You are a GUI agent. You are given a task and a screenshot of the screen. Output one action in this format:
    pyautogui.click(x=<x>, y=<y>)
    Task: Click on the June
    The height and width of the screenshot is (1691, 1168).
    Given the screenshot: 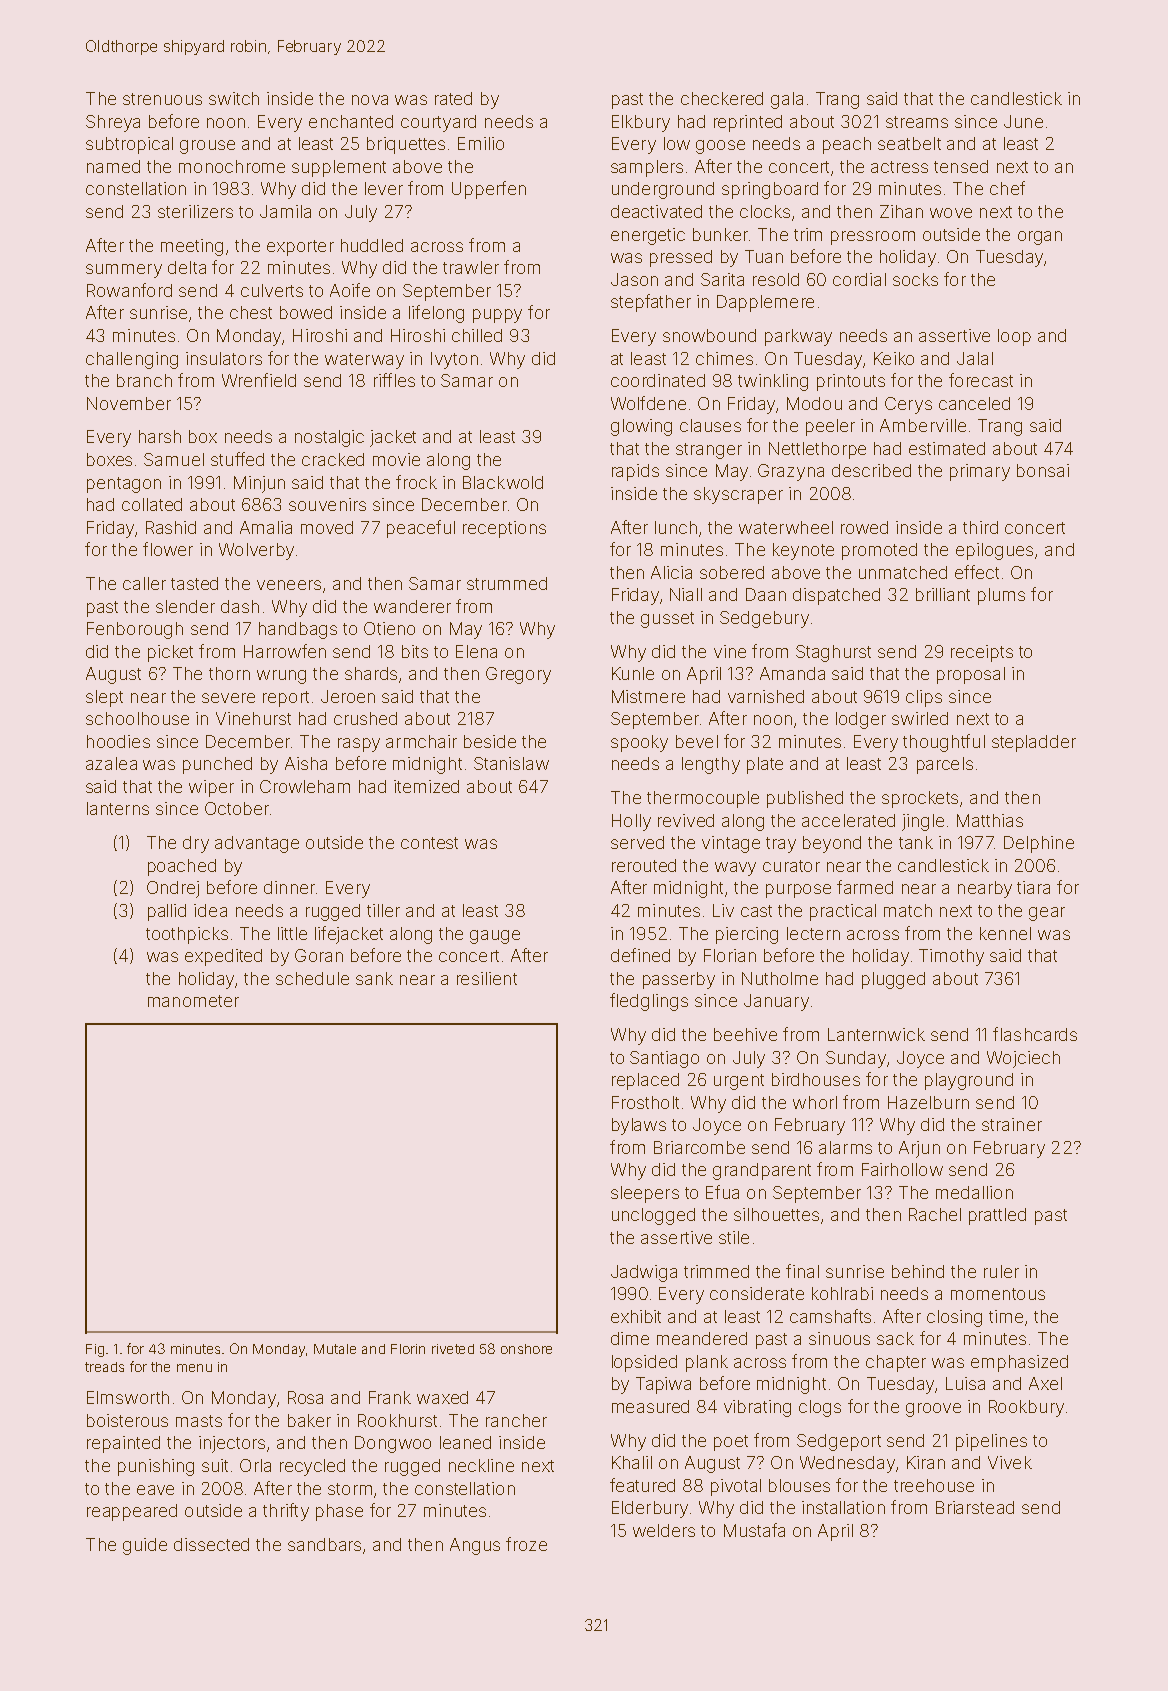 What is the action you would take?
    pyautogui.click(x=1023, y=121)
